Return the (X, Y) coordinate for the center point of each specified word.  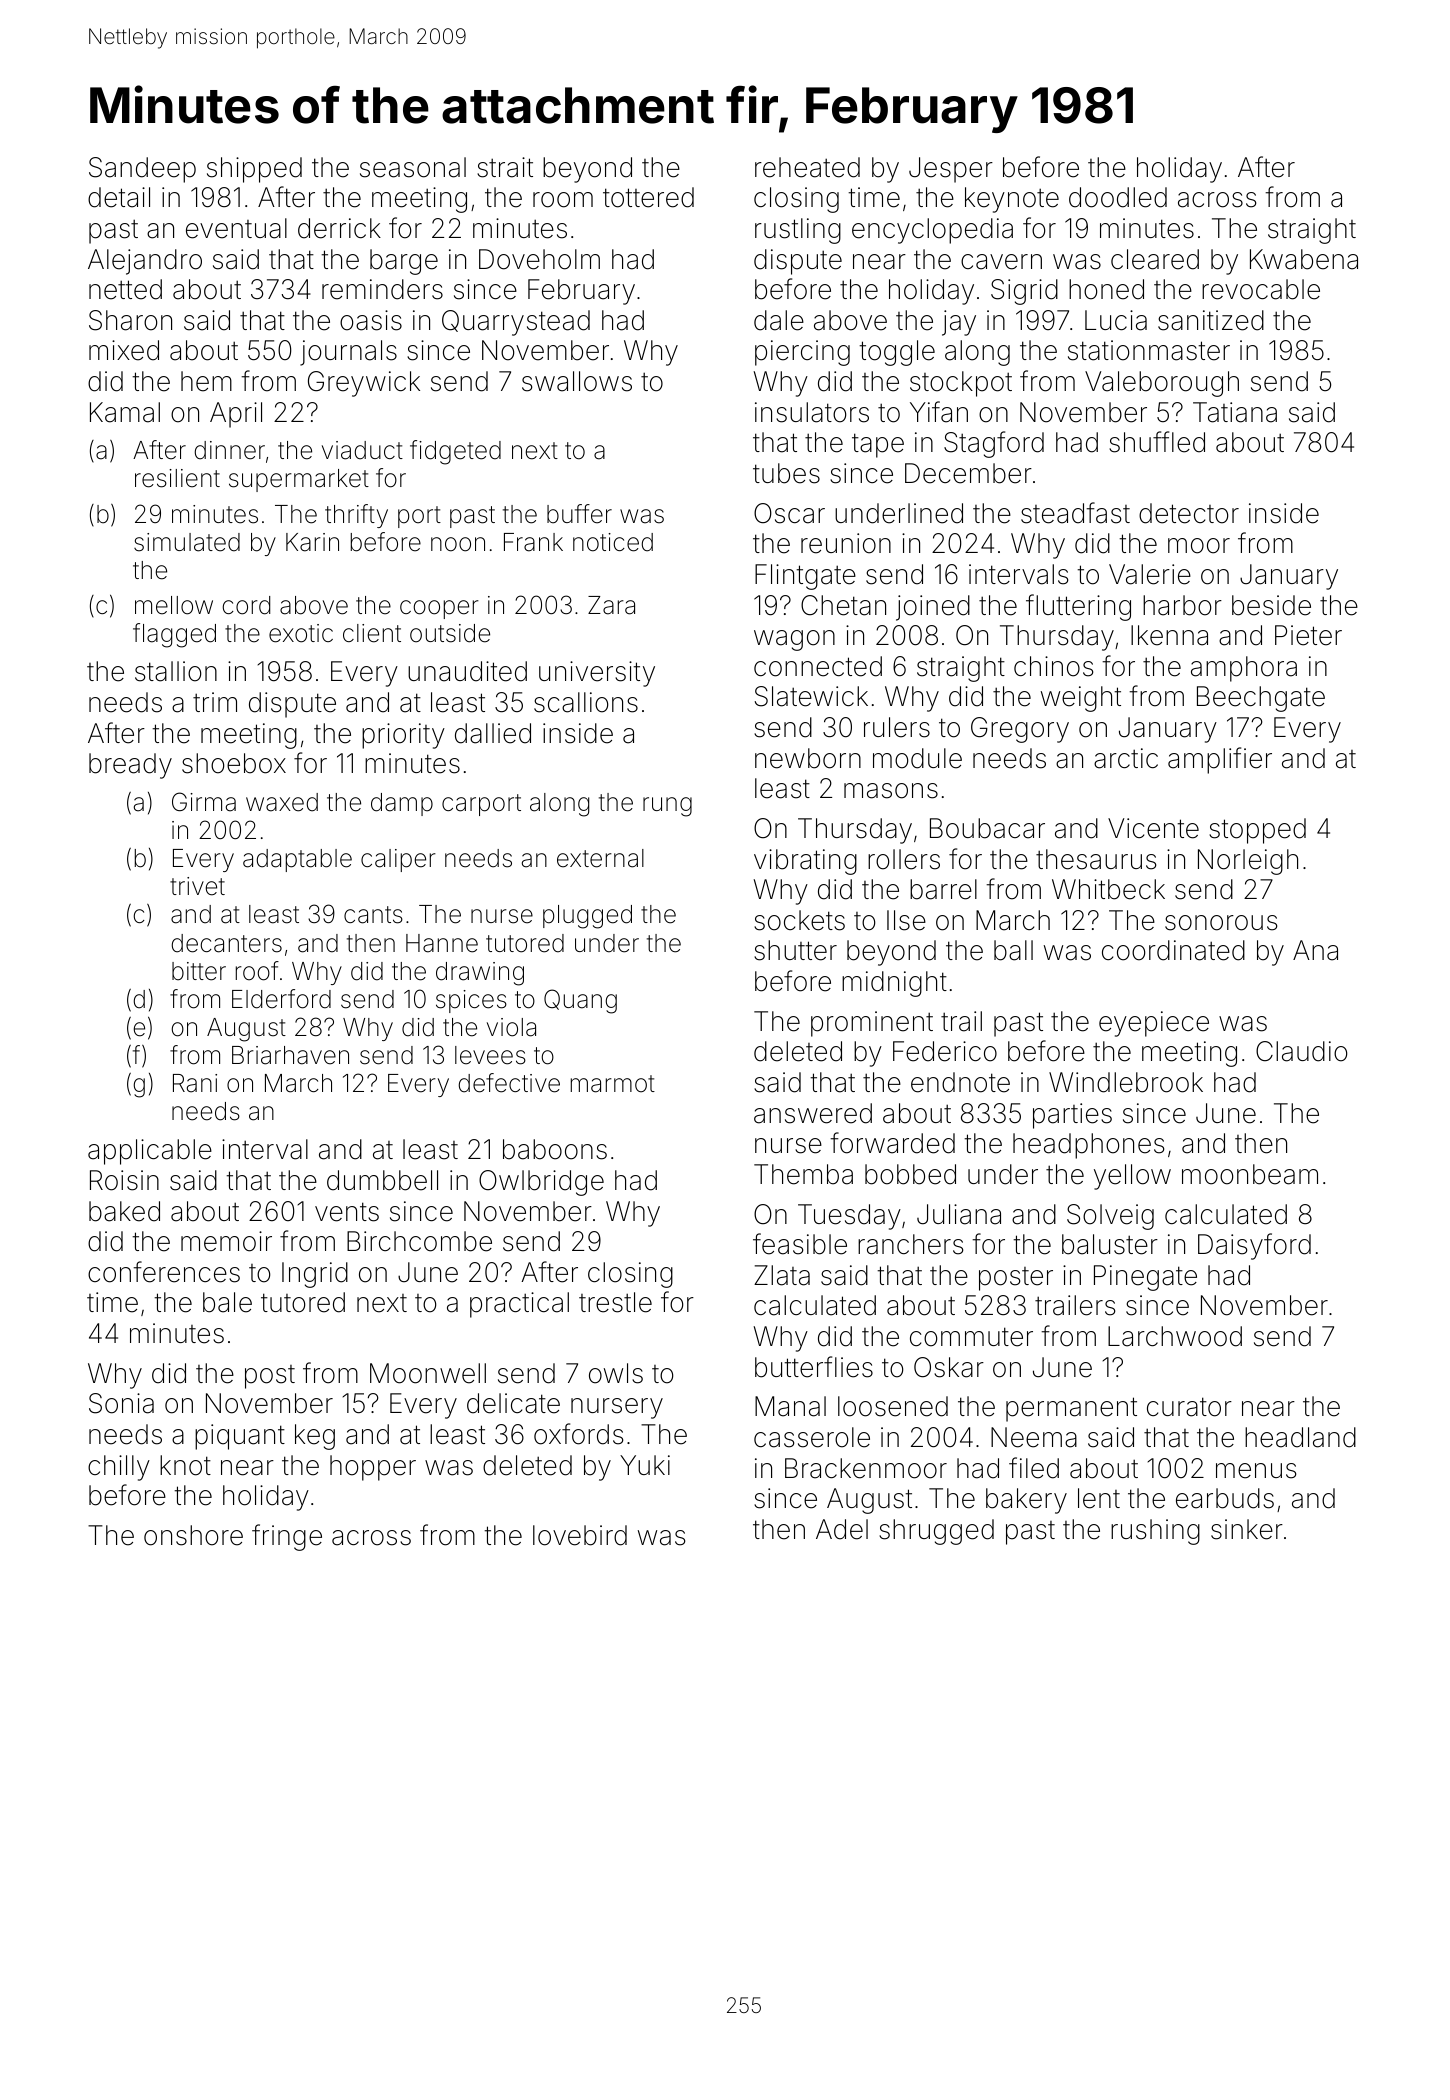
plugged (587, 917)
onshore (193, 1535)
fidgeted (455, 452)
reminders (382, 289)
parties (1072, 1116)
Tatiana (1235, 412)
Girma (204, 802)
